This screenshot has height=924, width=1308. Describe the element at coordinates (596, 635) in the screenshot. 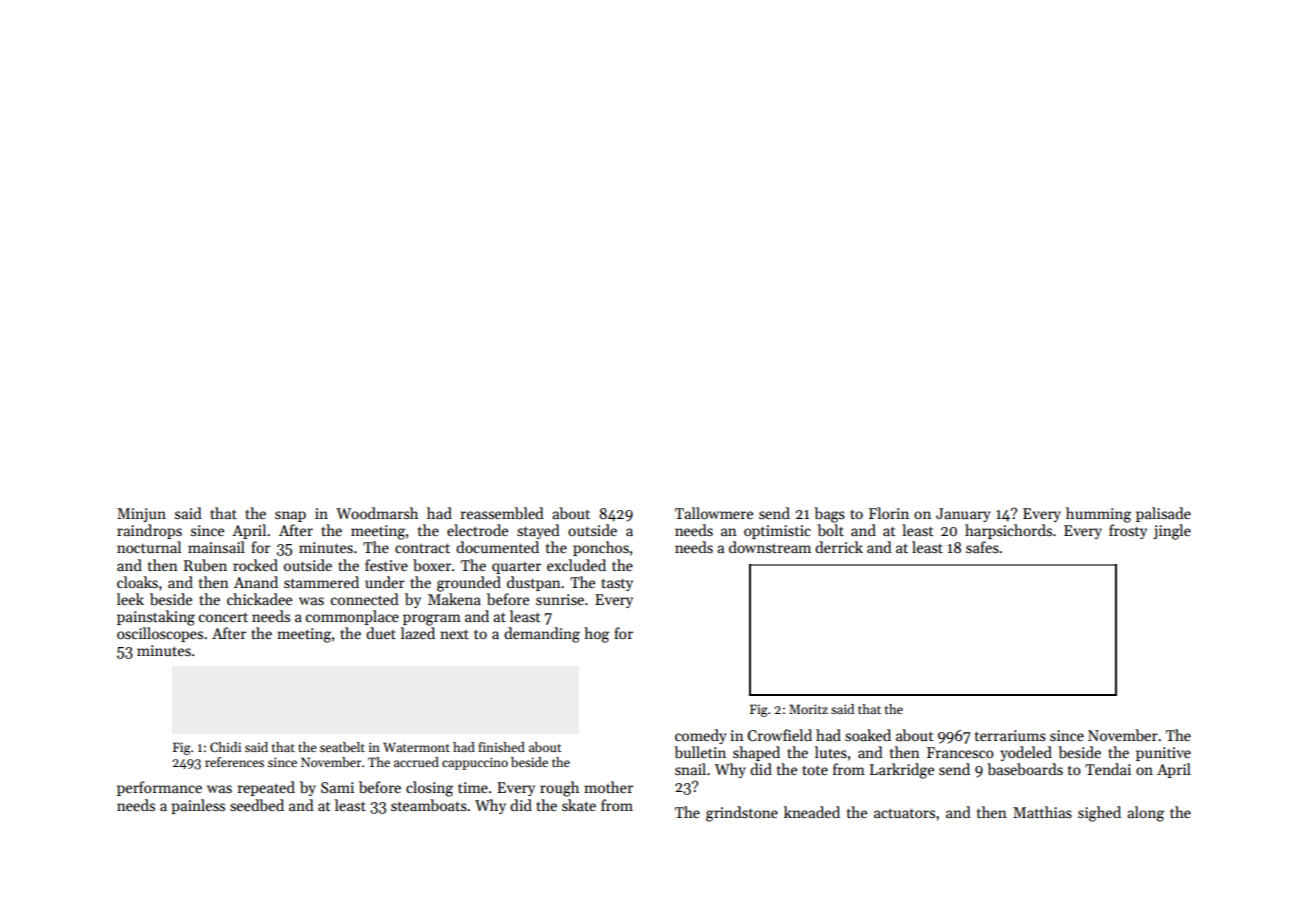

I see `hog` at that location.
